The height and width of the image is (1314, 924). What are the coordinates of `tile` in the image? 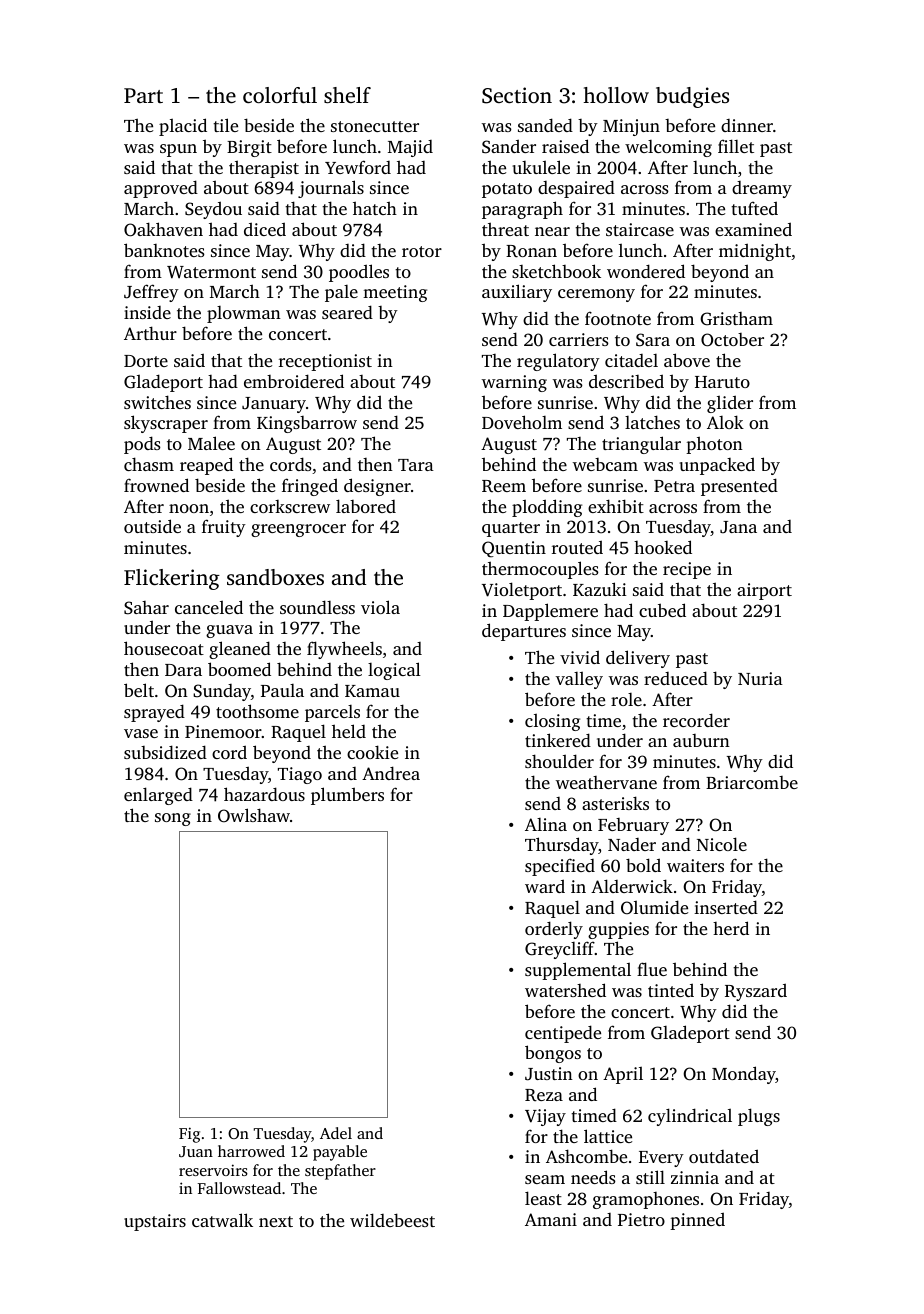 It's located at (225, 125).
